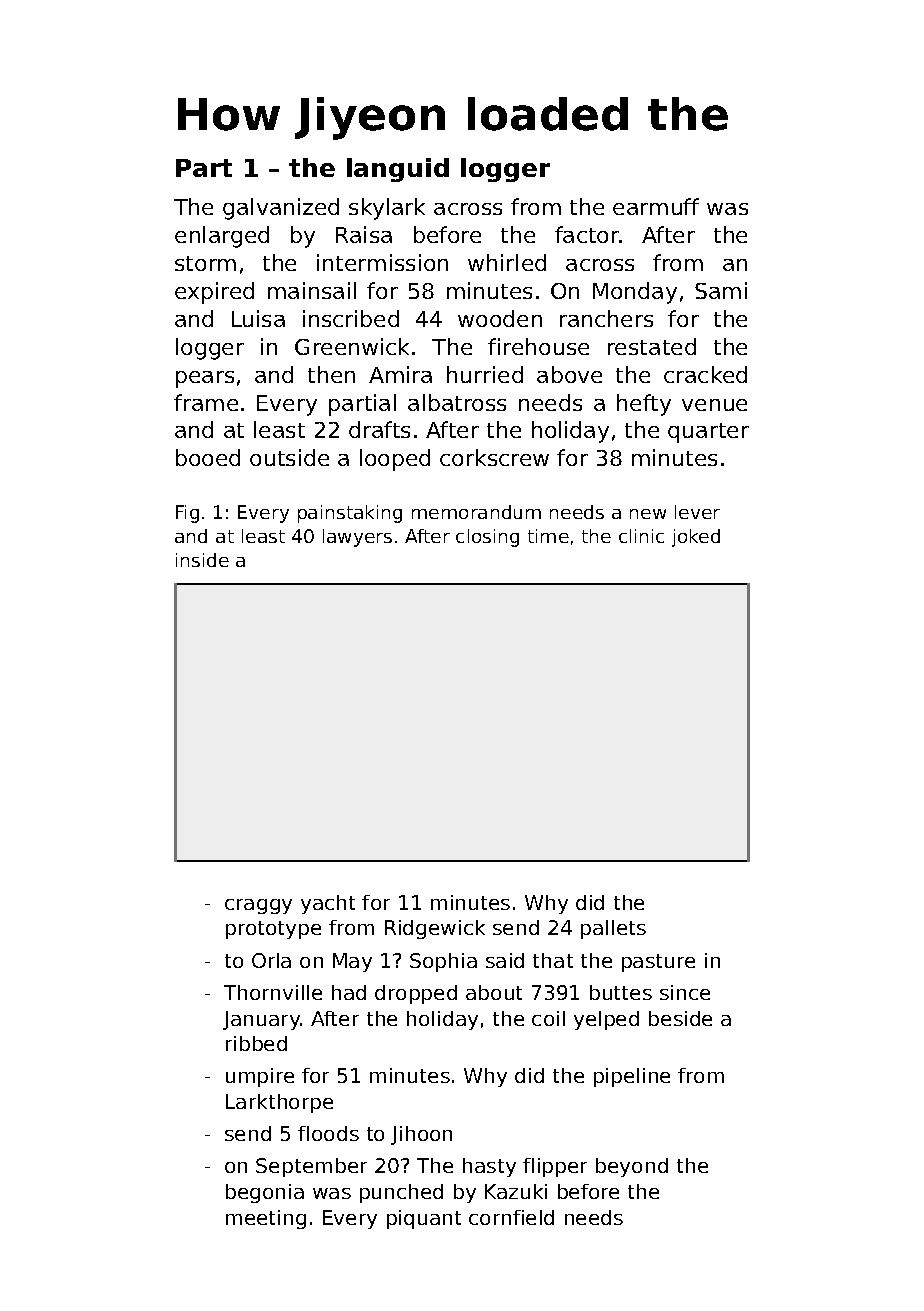 This image has height=1311, width=924. Describe the element at coordinates (511, 1217) in the image. I see `cornfield` at that location.
